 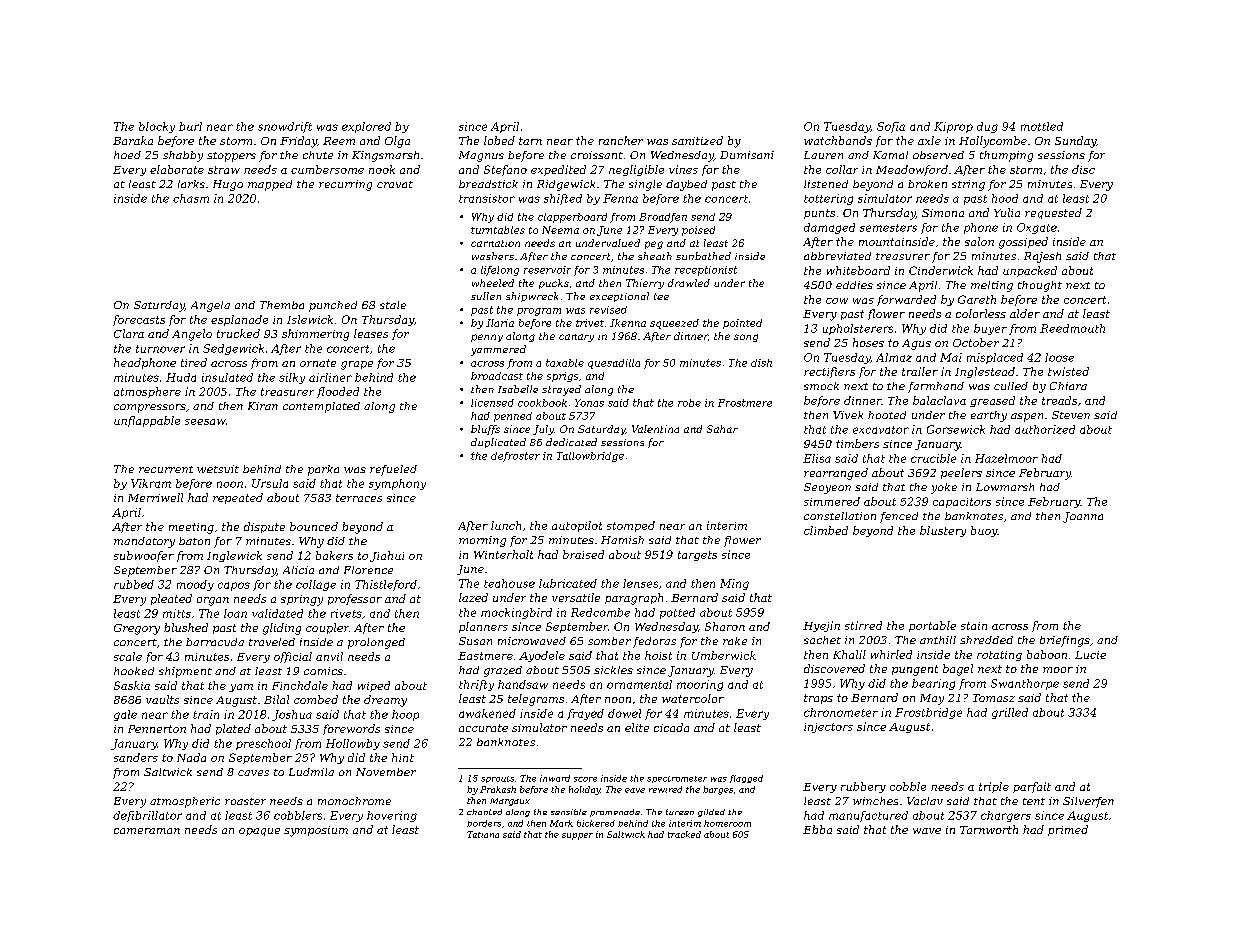 I want to click on lubricated, so click(x=568, y=583).
